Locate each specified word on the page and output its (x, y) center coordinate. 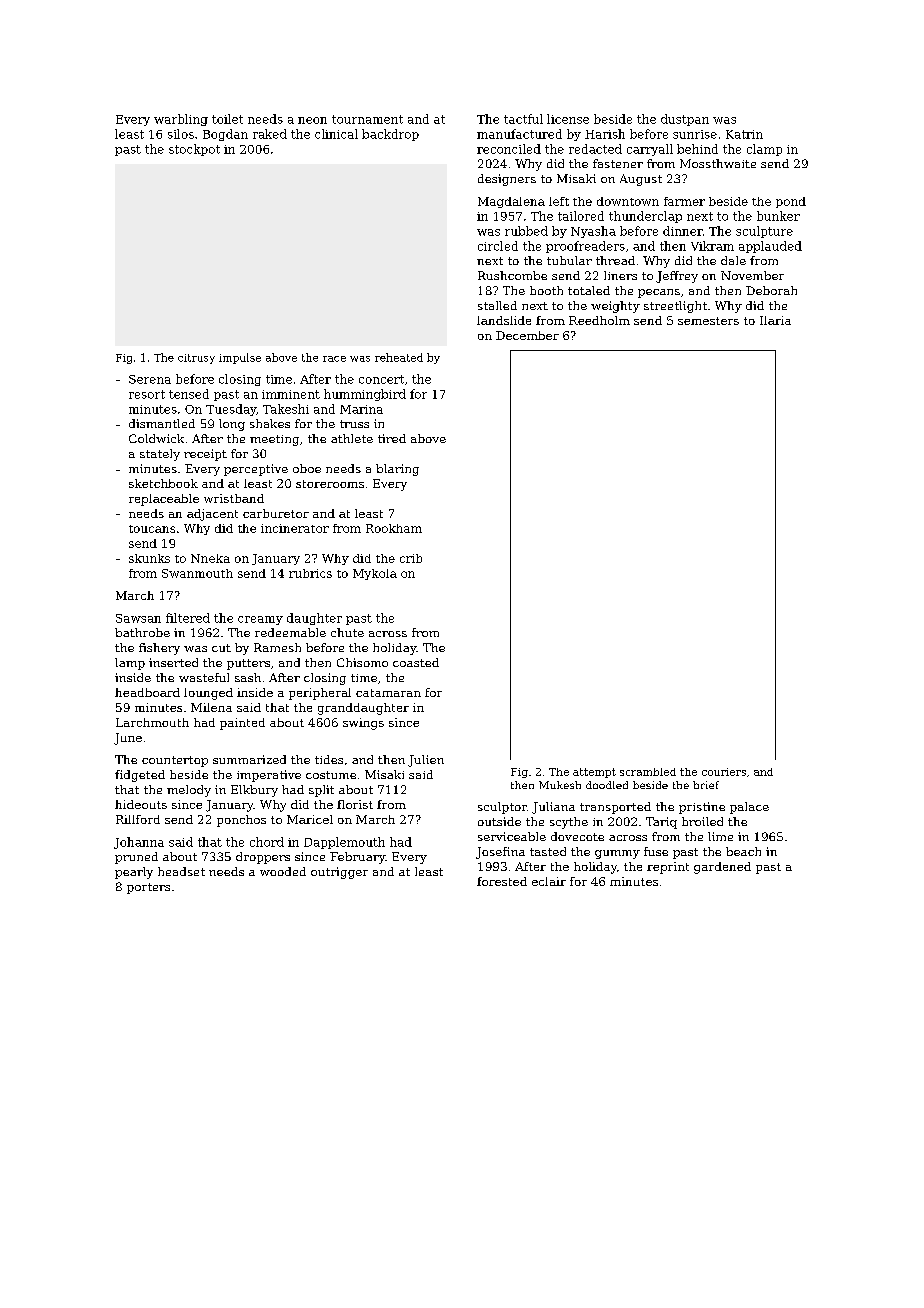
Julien (426, 761)
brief (706, 785)
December (527, 335)
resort (147, 394)
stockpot (194, 150)
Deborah (771, 290)
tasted (548, 851)
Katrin (744, 134)
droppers (263, 858)
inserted (173, 662)
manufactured (519, 134)
